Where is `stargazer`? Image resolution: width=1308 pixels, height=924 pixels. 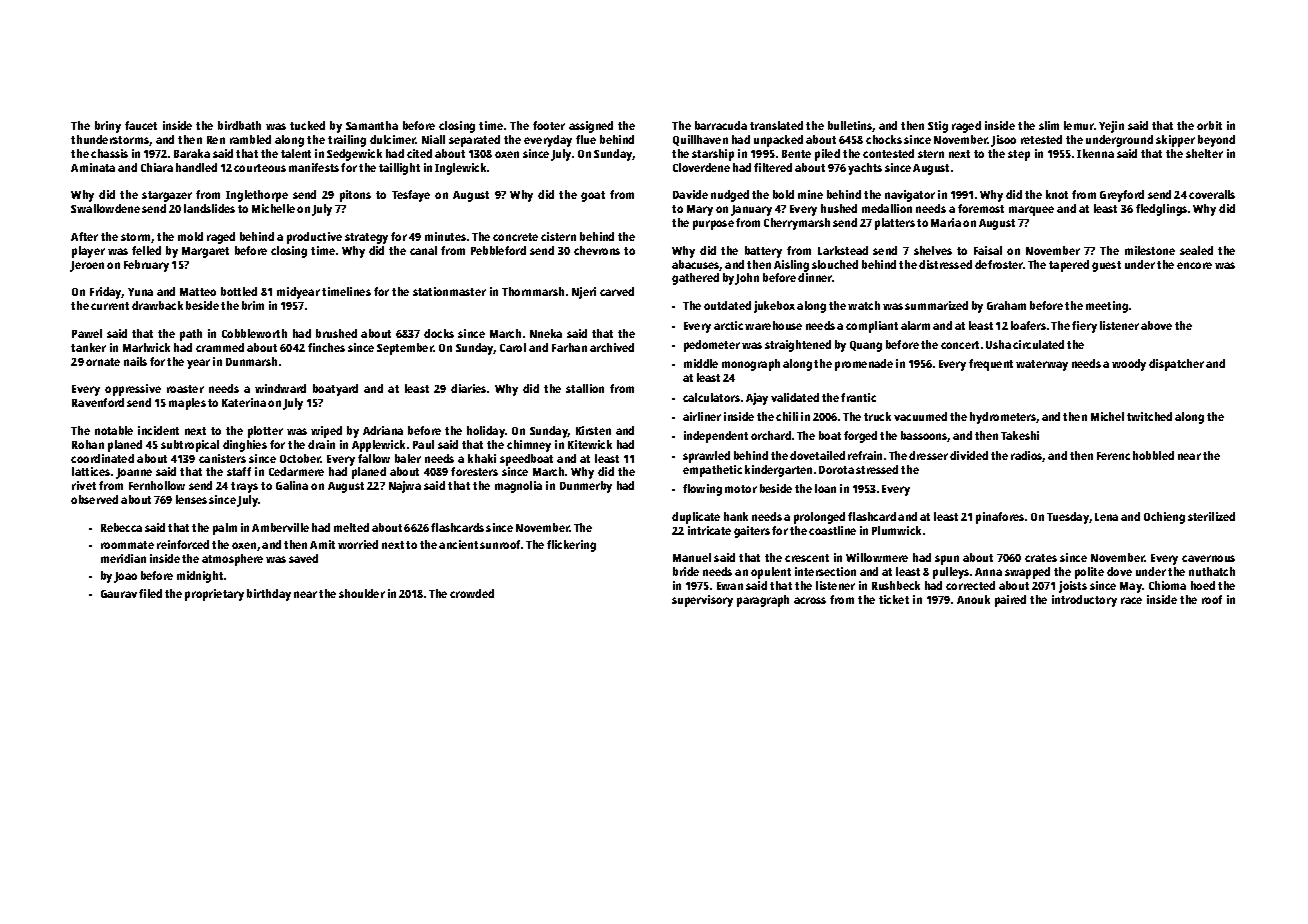 stargazer is located at coordinates (167, 196).
